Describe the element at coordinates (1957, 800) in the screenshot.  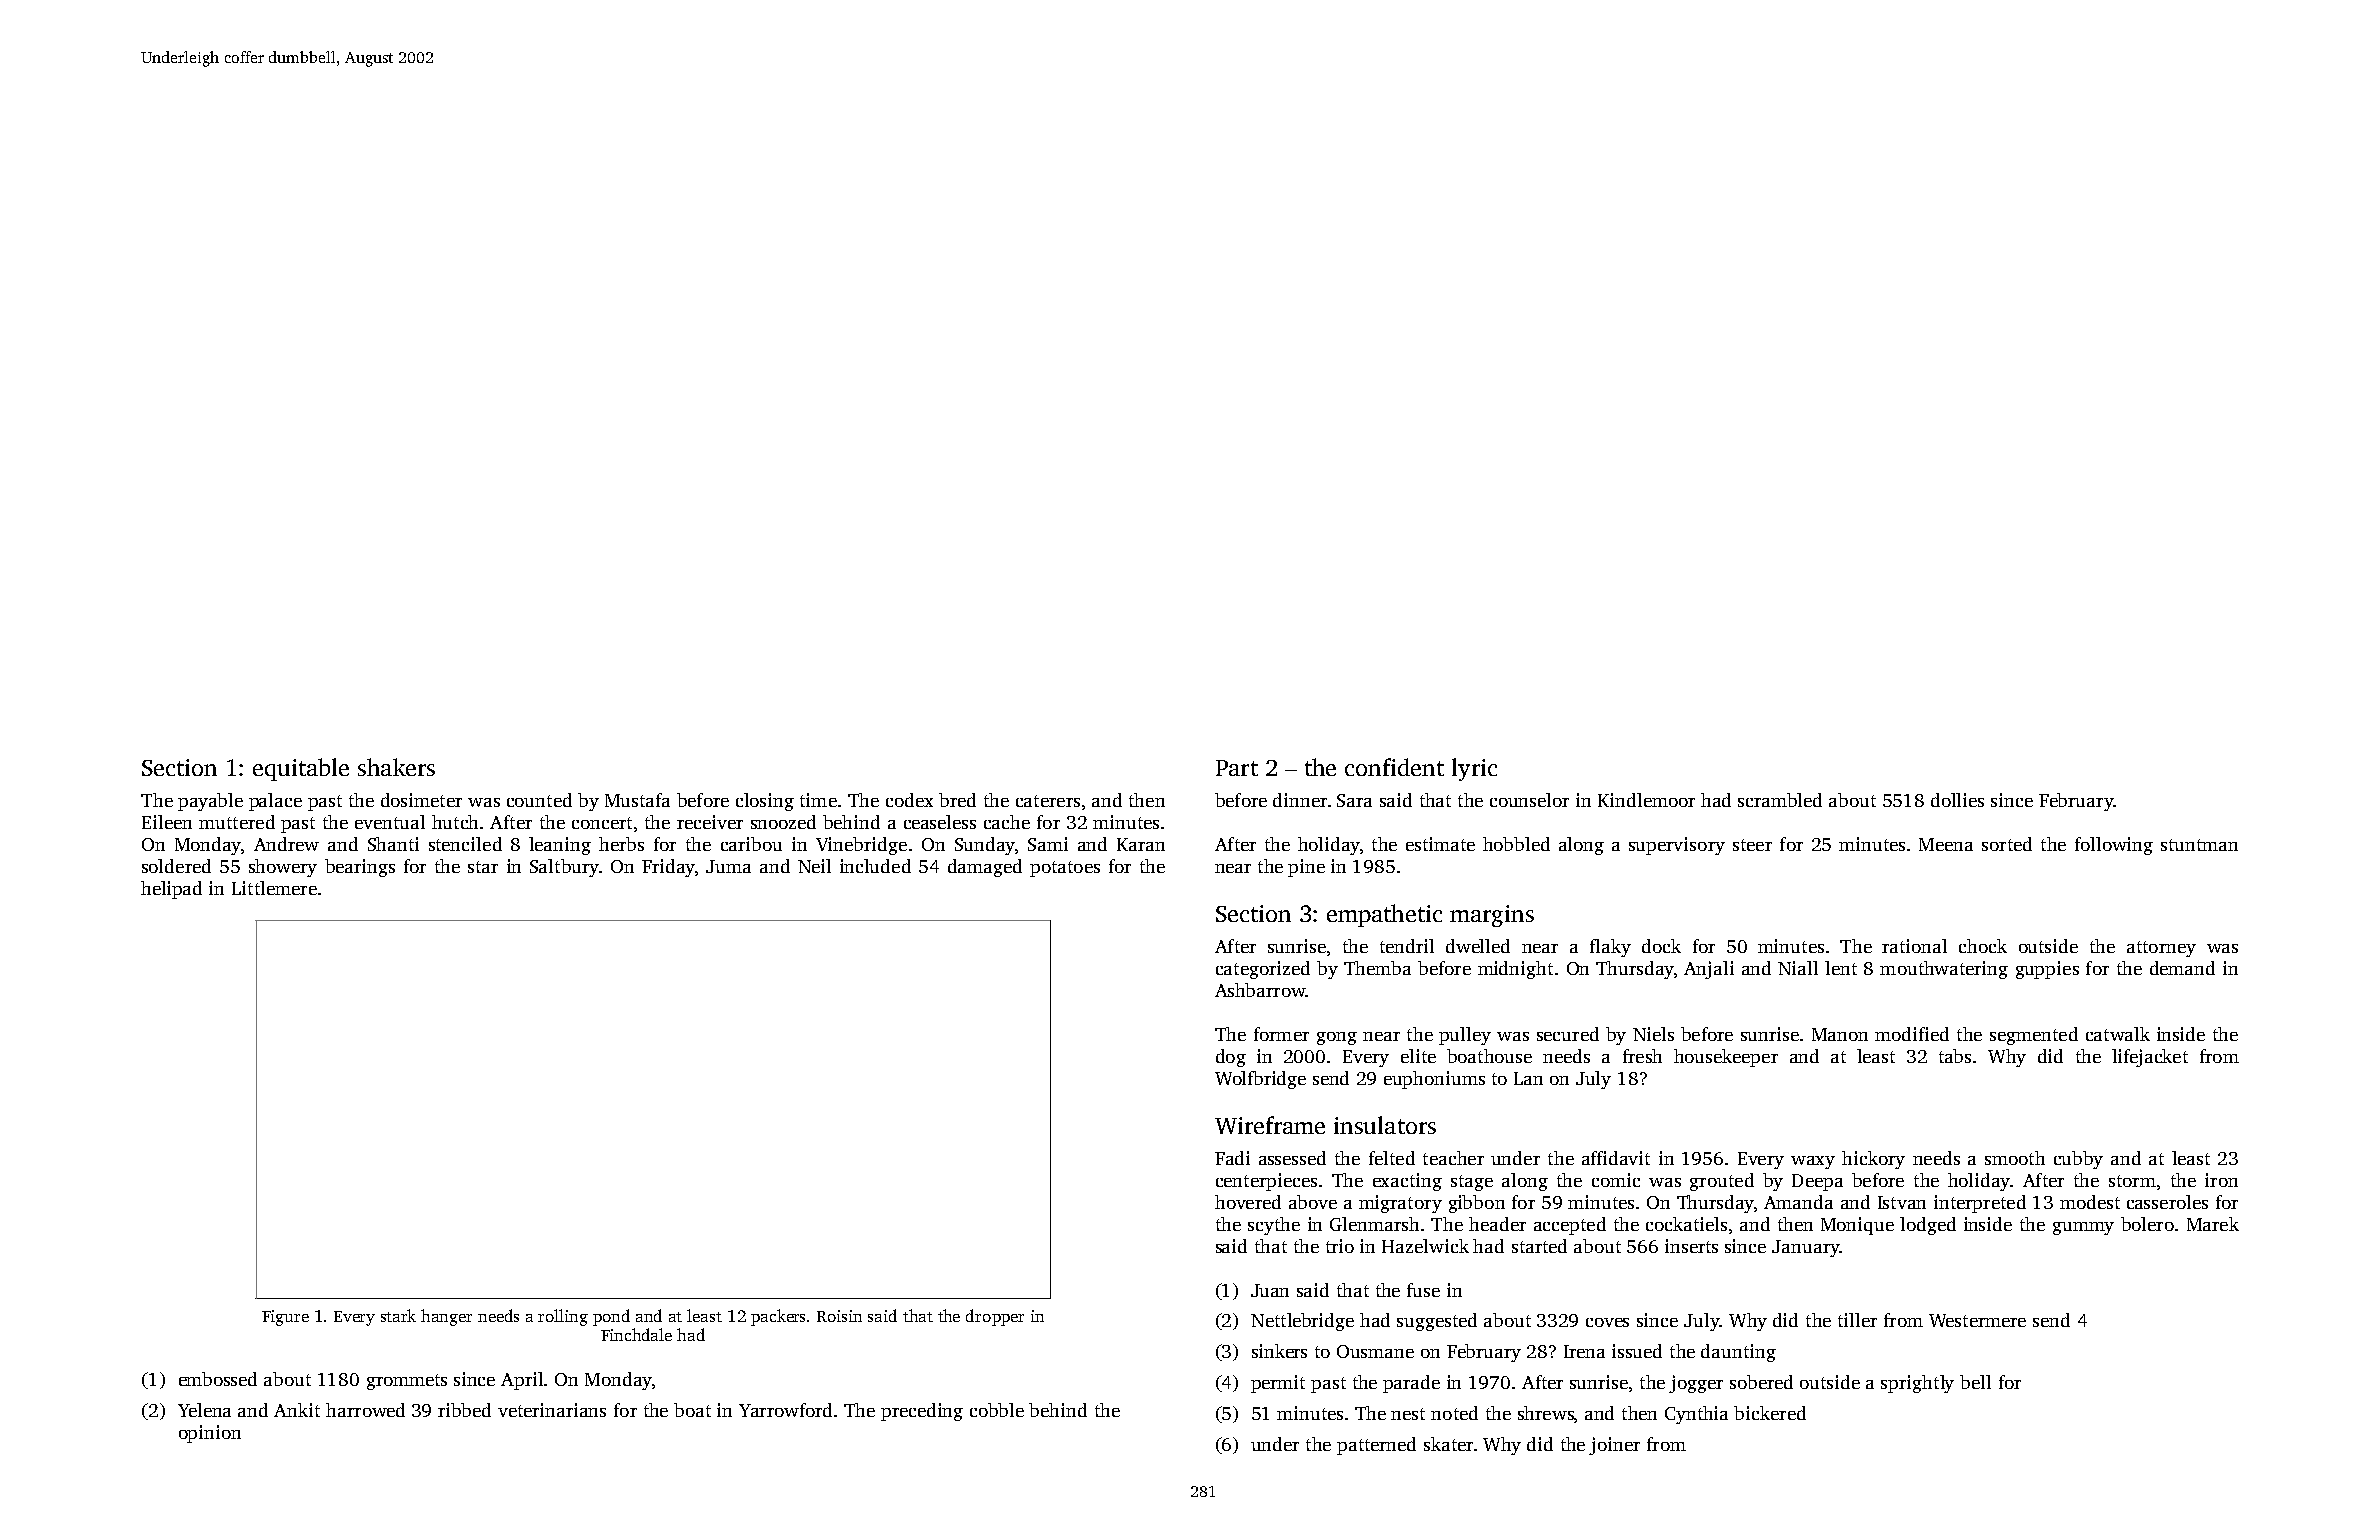
I see `dollies` at that location.
